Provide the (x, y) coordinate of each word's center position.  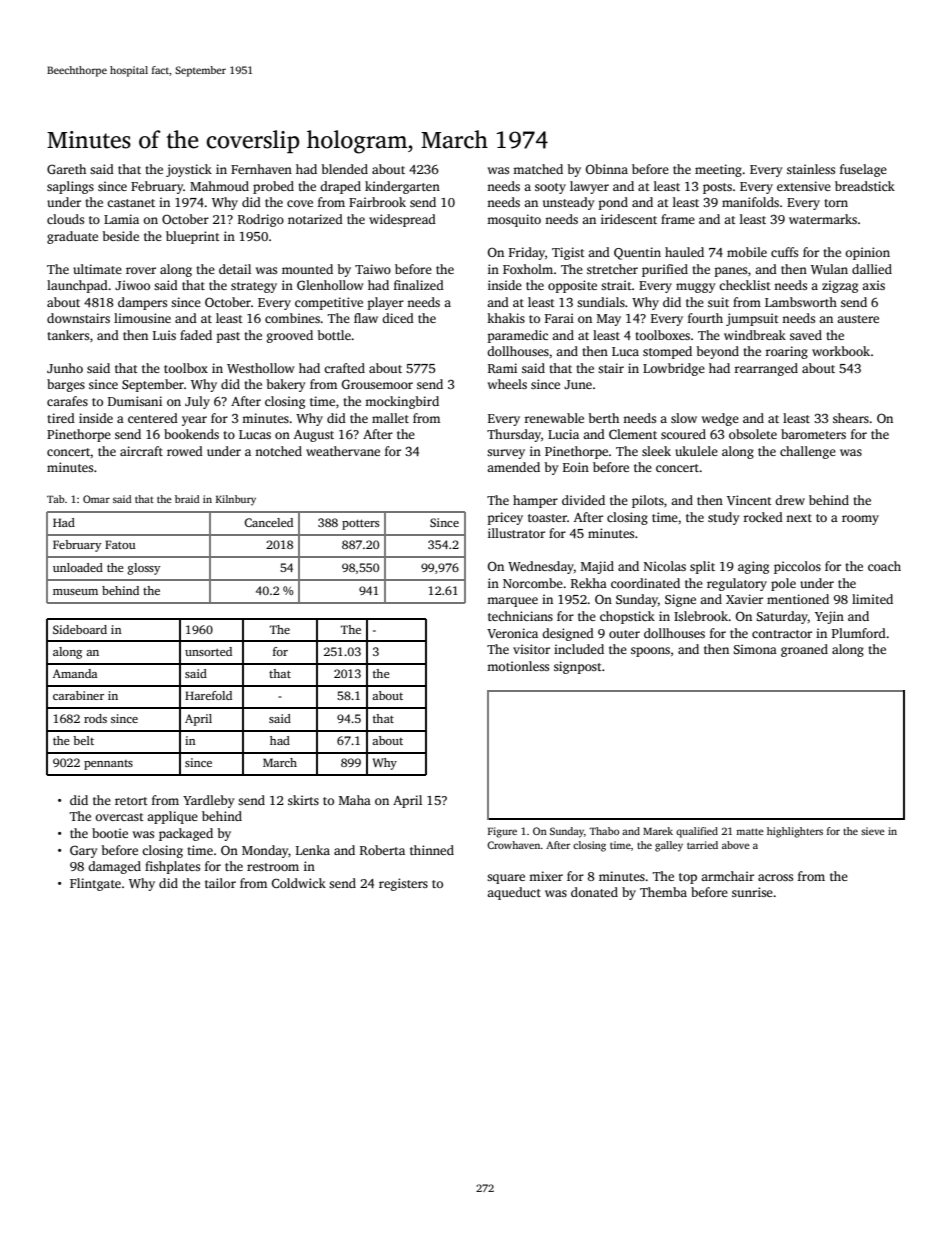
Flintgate (95, 884)
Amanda (75, 673)
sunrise (752, 892)
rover (141, 270)
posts (717, 188)
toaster (547, 518)
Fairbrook (377, 202)
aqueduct (514, 893)
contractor (782, 634)
